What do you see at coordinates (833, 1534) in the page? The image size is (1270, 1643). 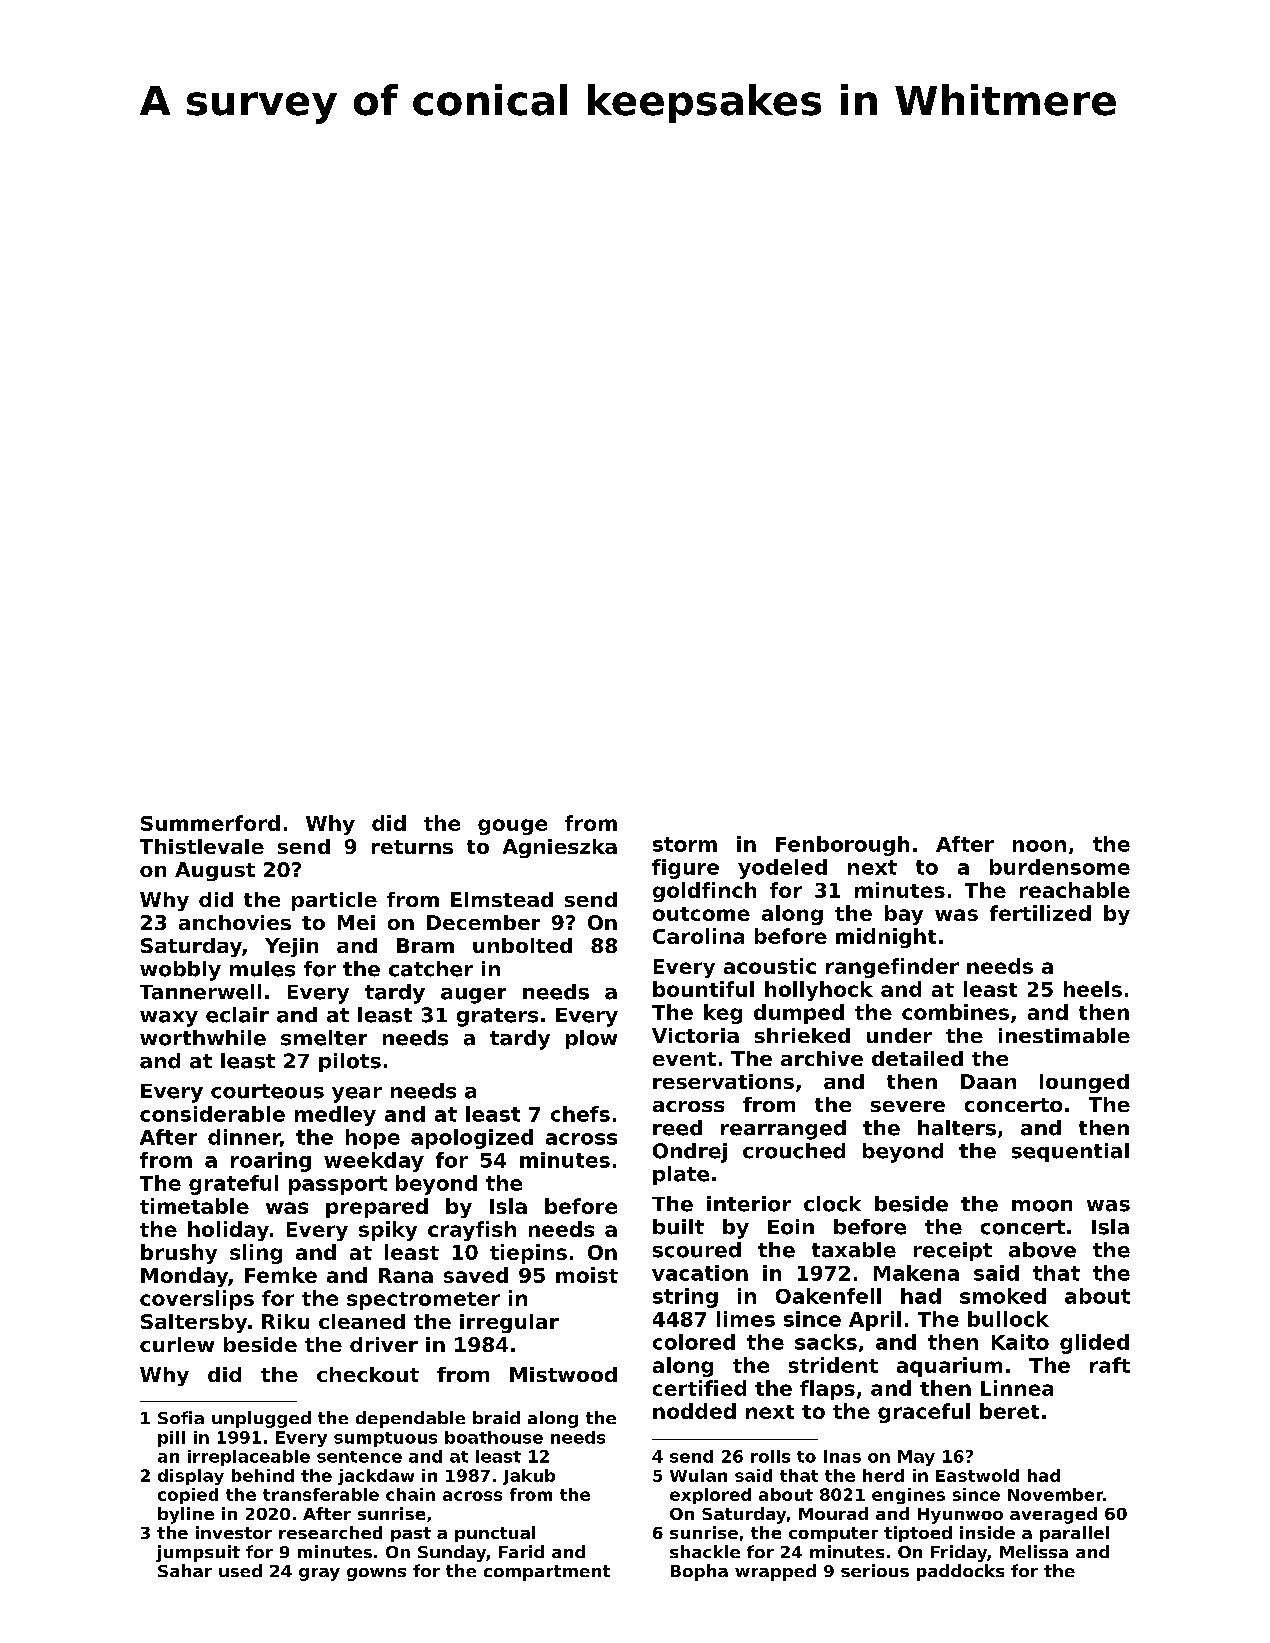 I see `computer` at bounding box center [833, 1534].
